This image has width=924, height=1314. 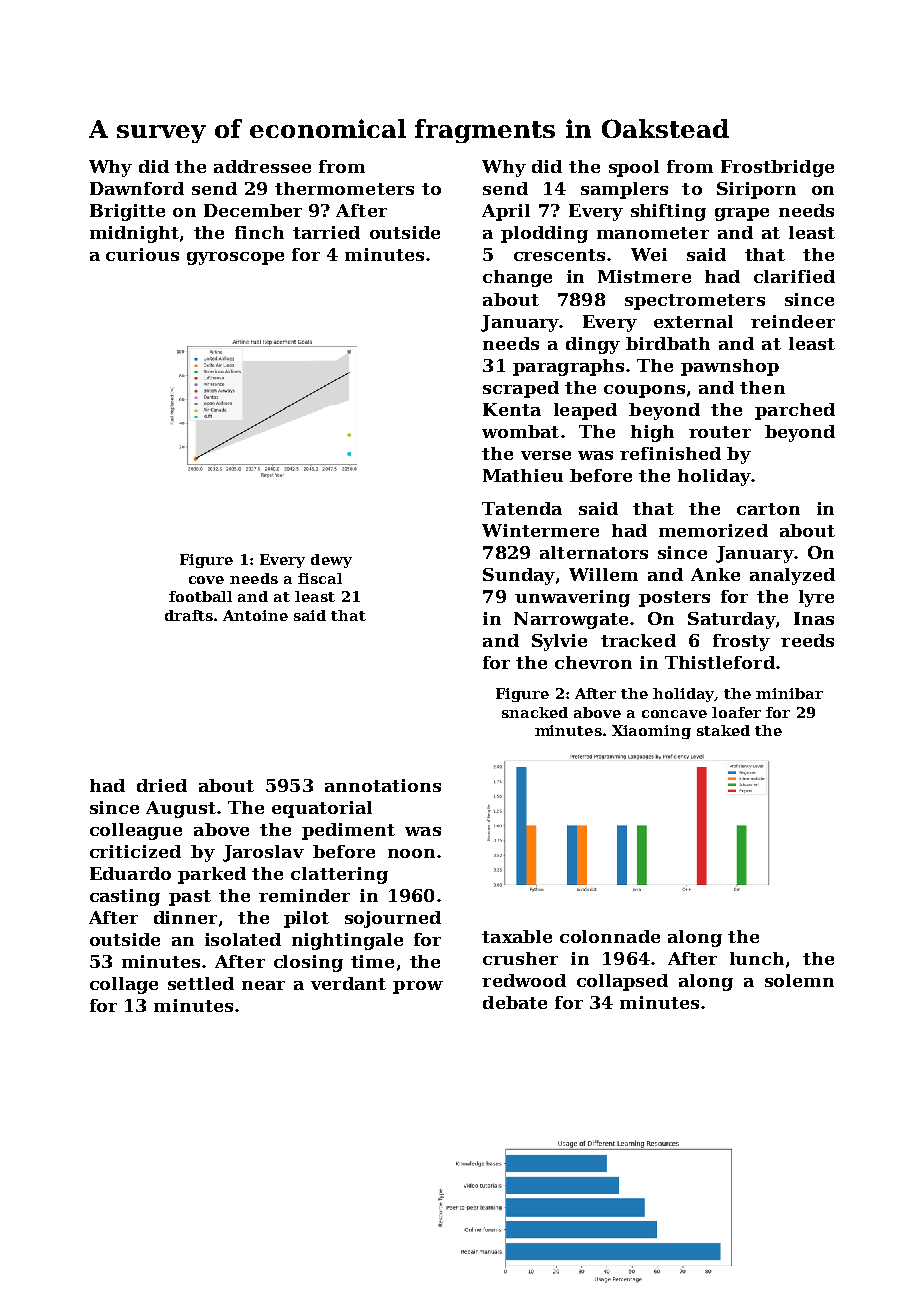 I want to click on Wintermere, so click(x=540, y=530).
